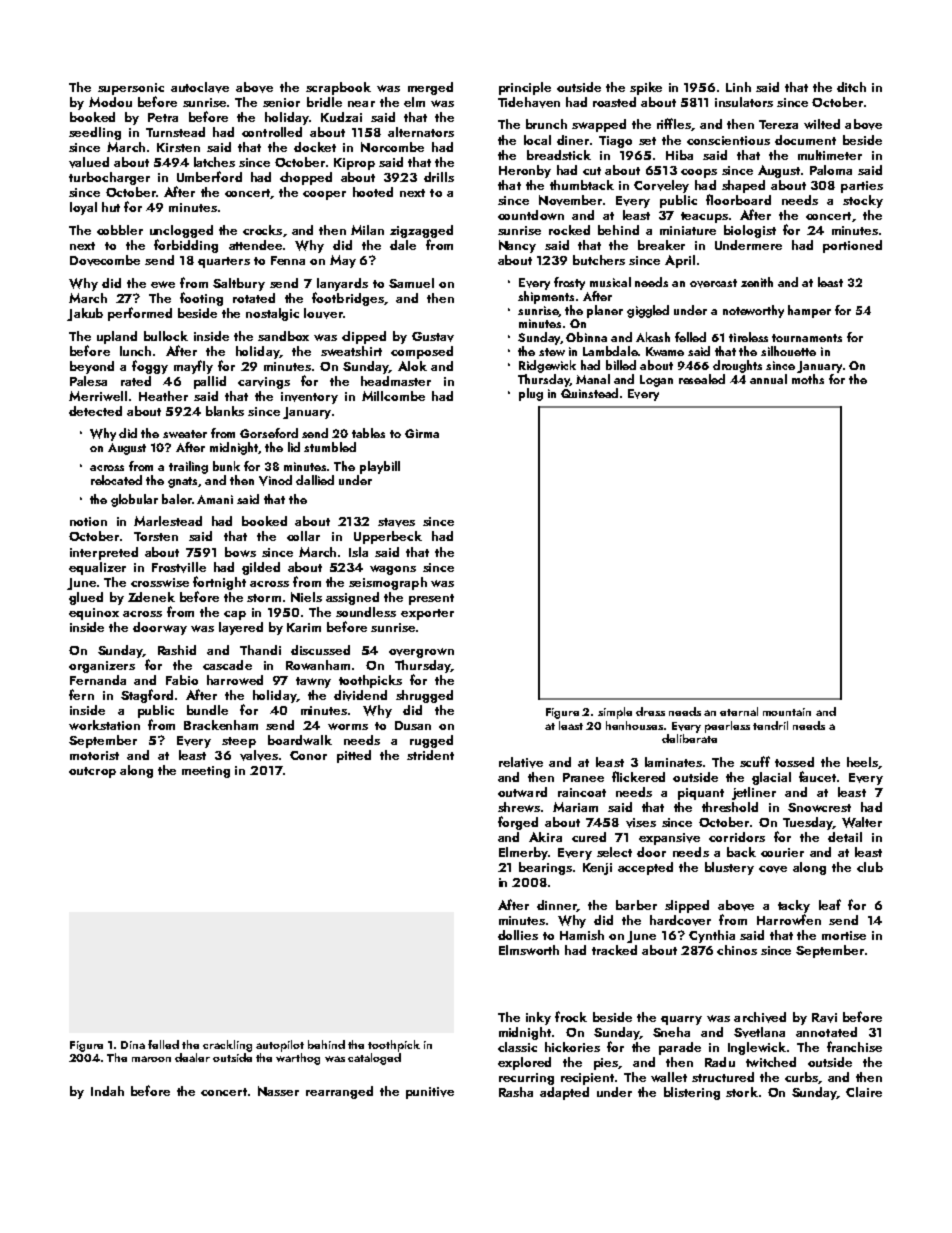 The height and width of the screenshot is (1233, 952). I want to click on punitive, so click(430, 1093).
